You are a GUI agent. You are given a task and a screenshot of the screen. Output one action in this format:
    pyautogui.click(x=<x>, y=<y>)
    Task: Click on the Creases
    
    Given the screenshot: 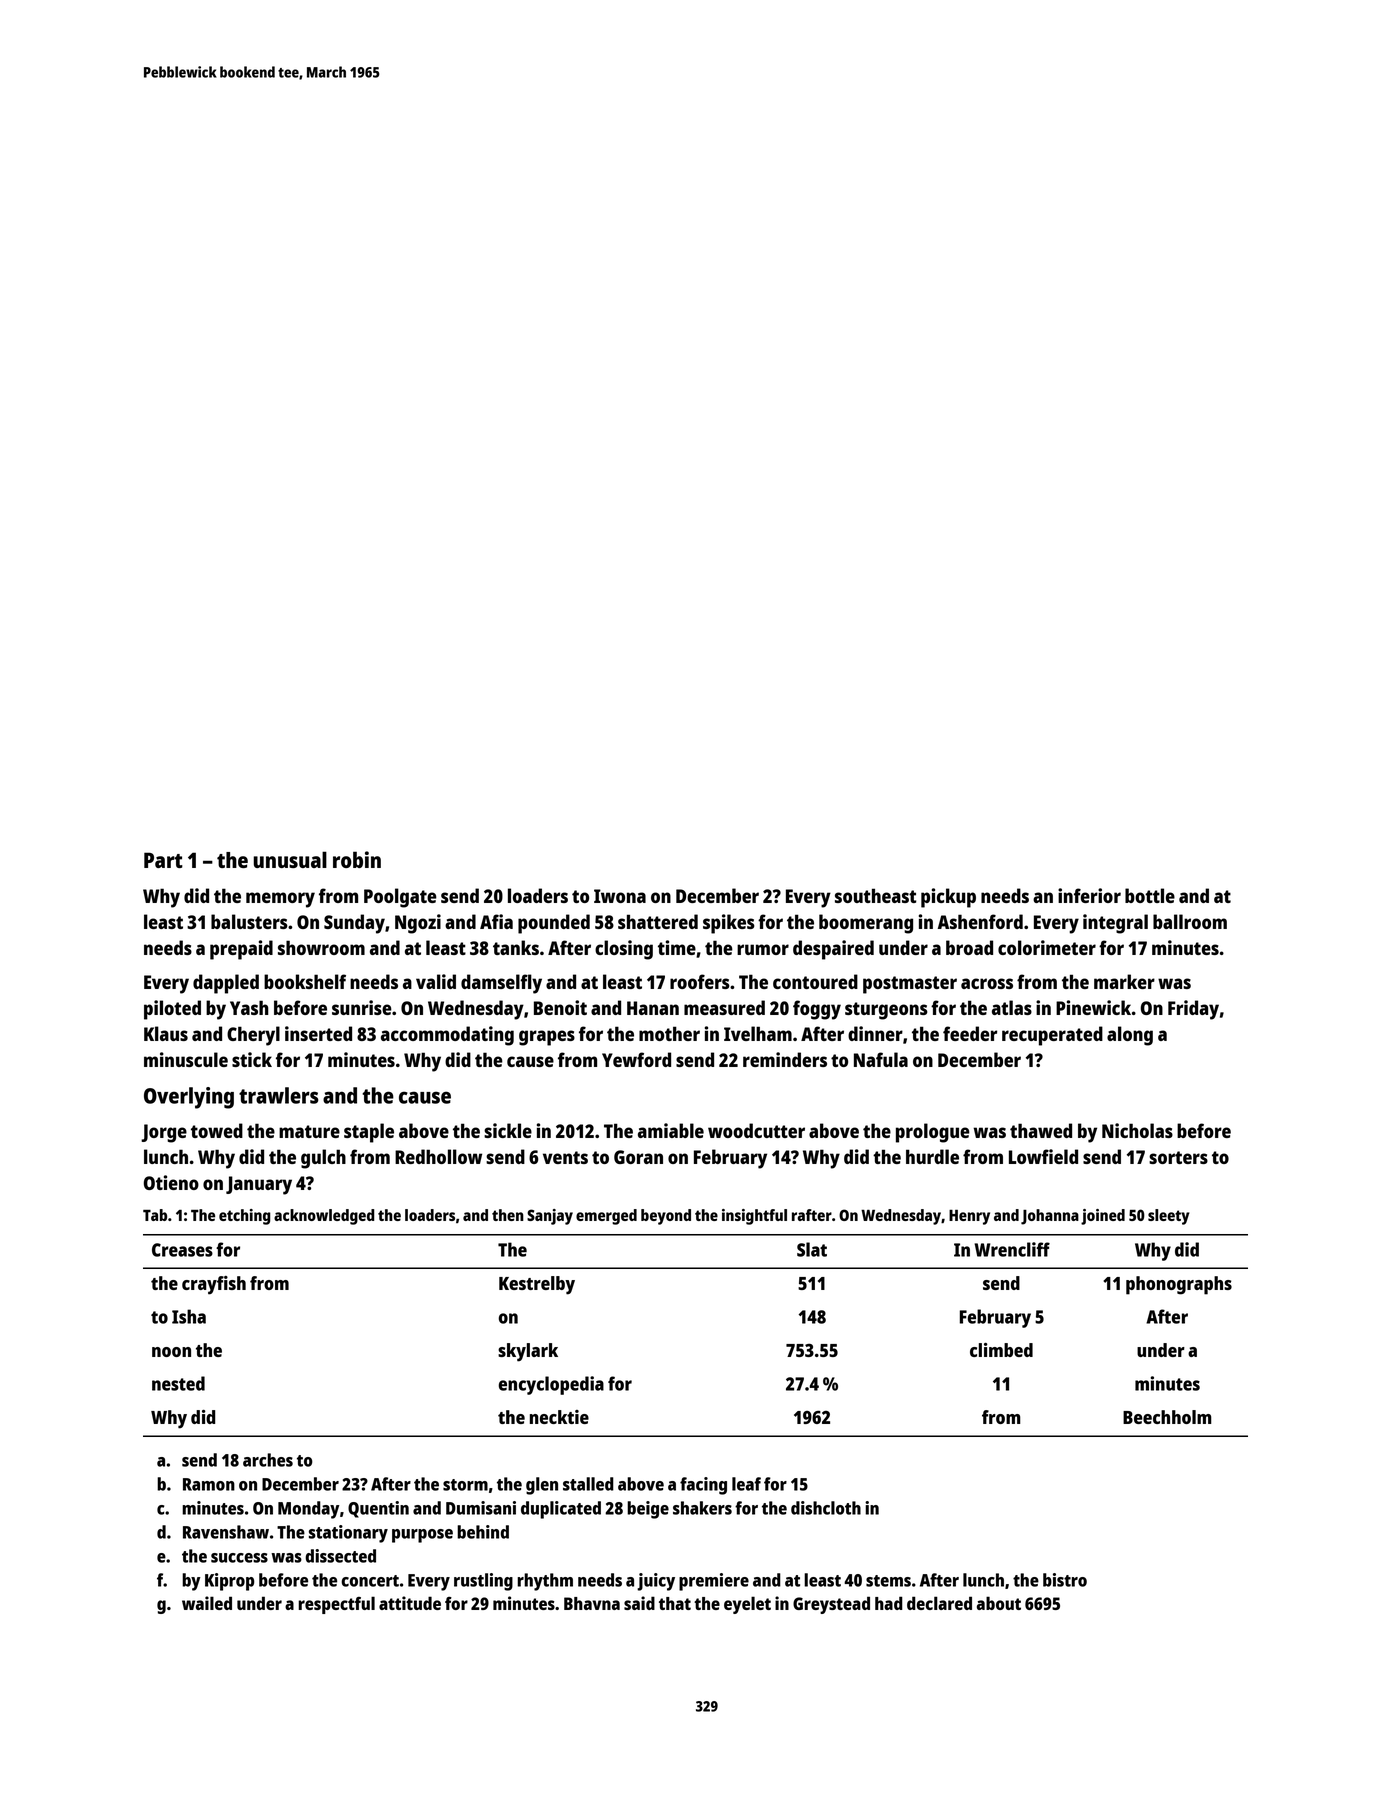 What is the action you would take?
    pyautogui.click(x=182, y=1250)
